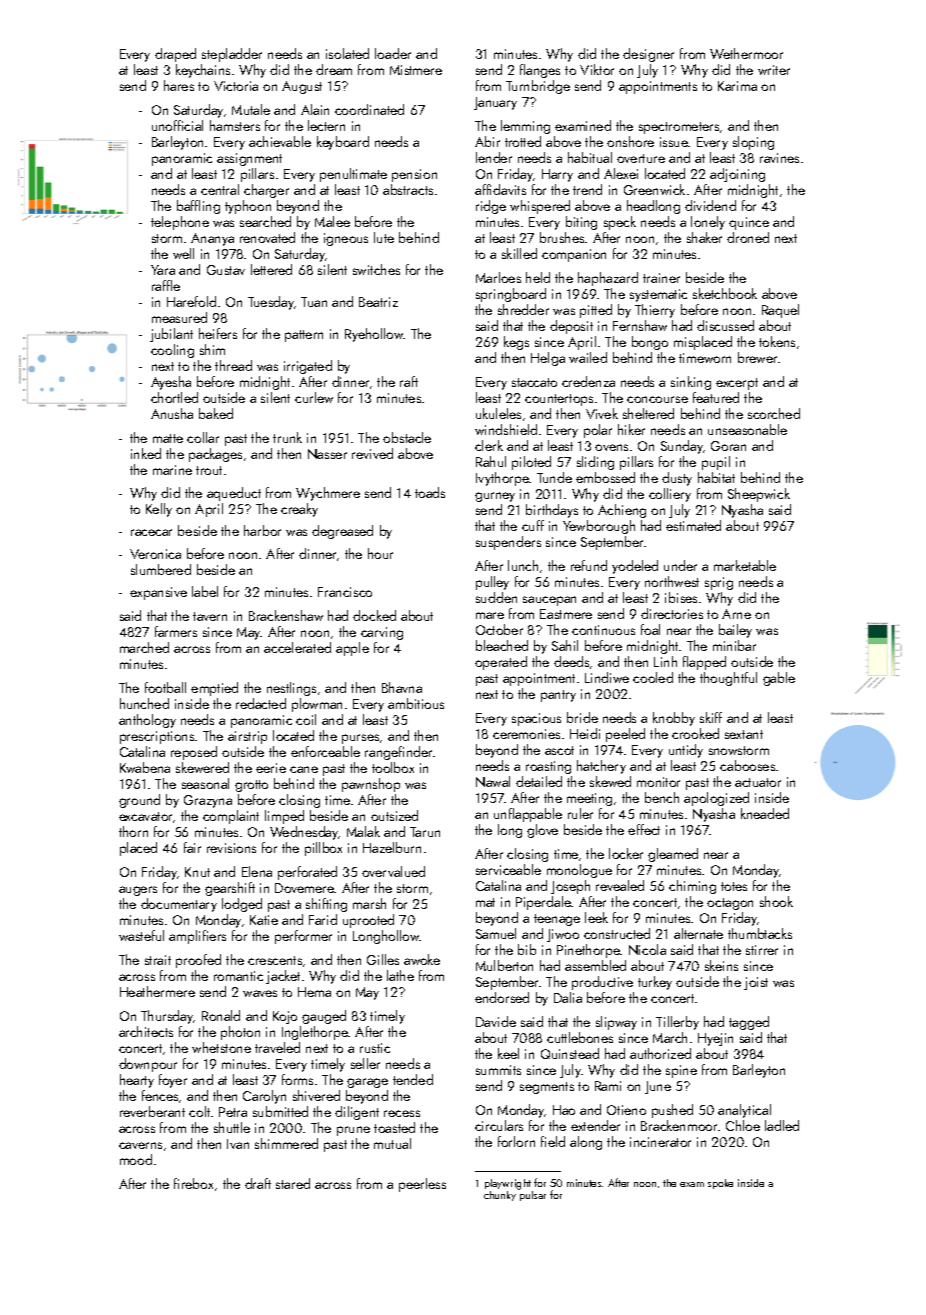 The image size is (926, 1315). Describe the element at coordinates (511, 295) in the screenshot. I see `springboard` at that location.
